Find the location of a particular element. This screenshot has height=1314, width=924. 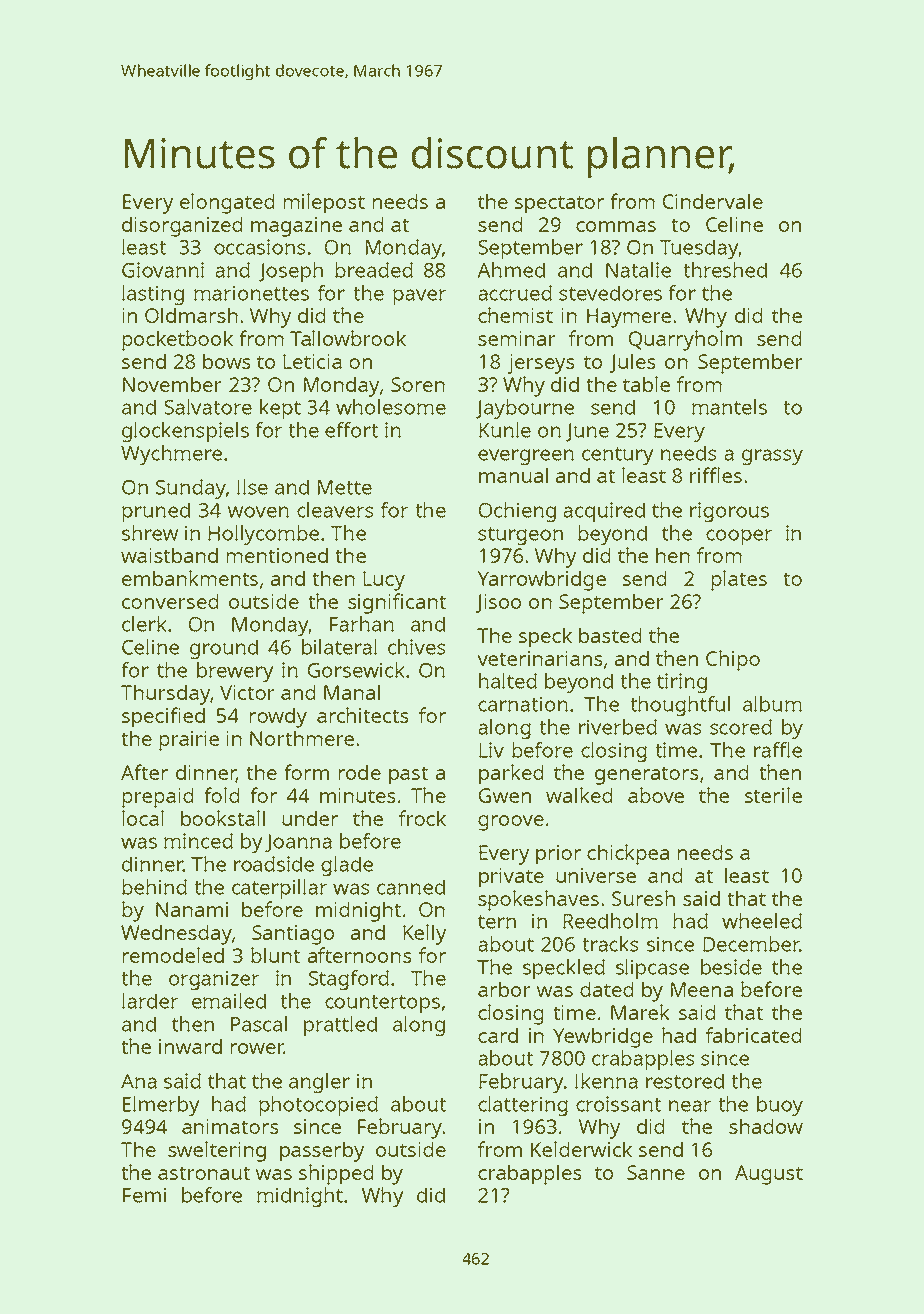

Cindervale is located at coordinates (712, 201).
